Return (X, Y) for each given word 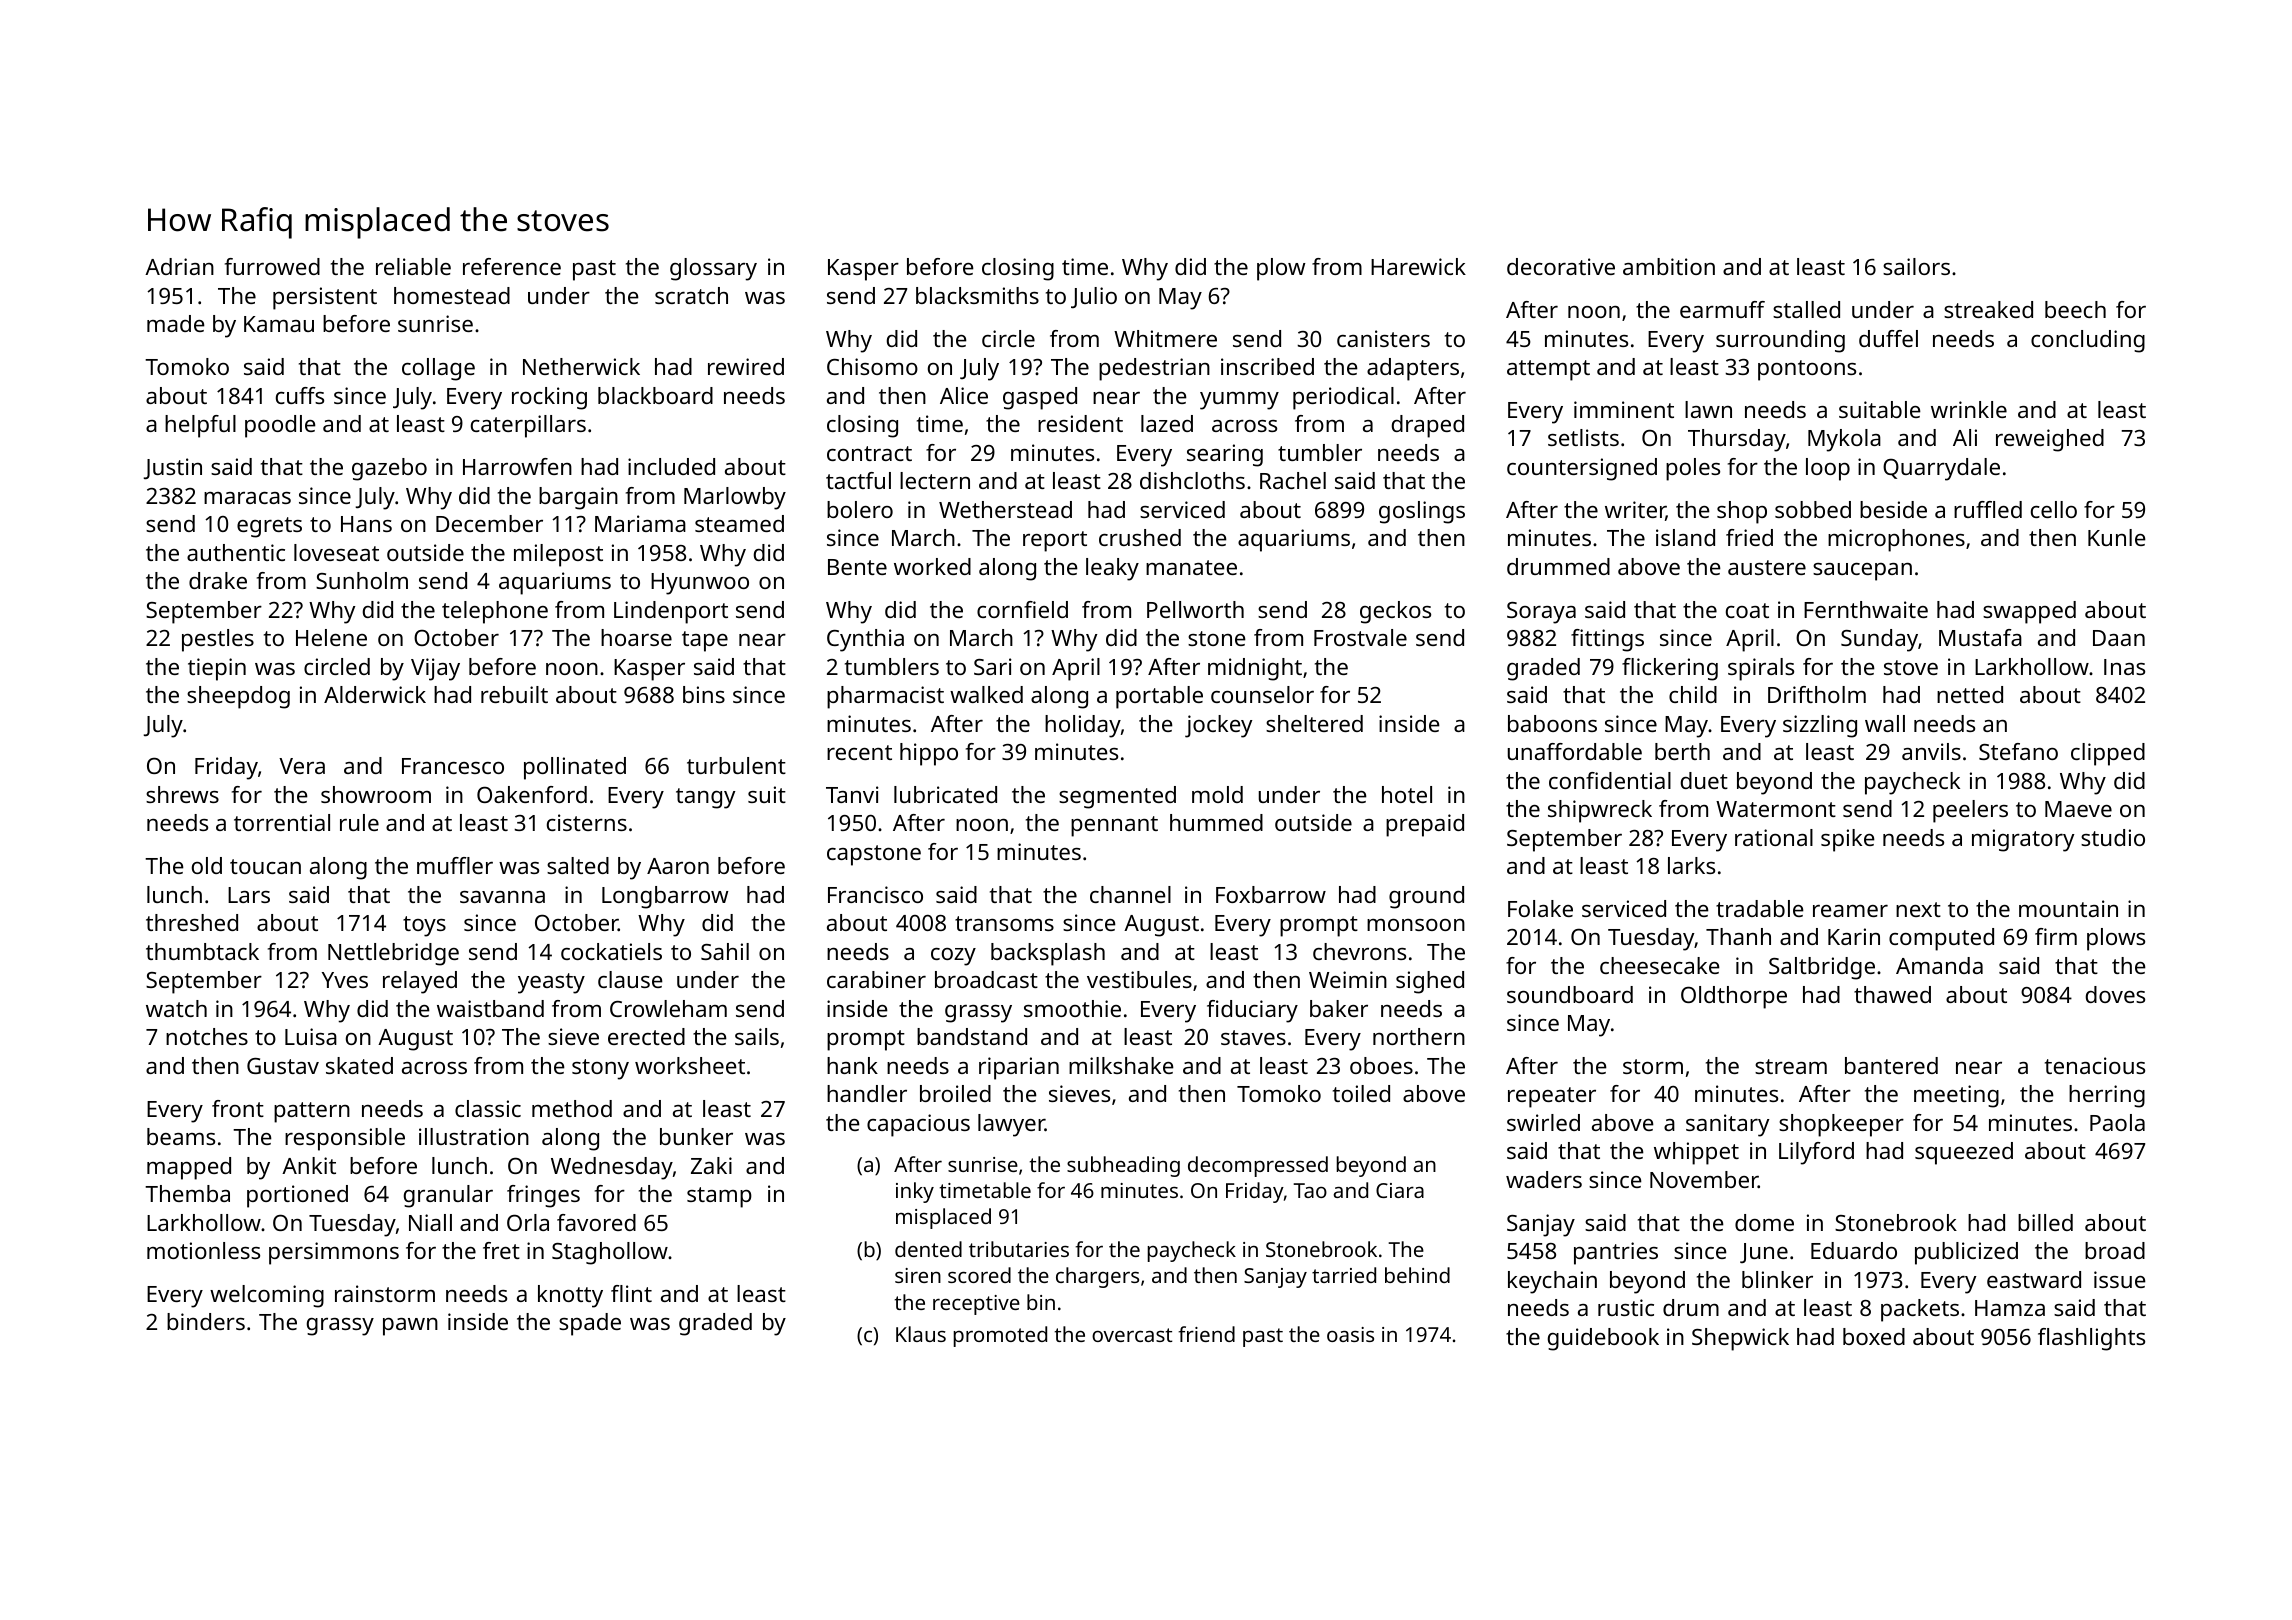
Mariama (640, 523)
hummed (1216, 822)
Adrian (179, 266)
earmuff (1722, 309)
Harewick (1418, 266)
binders (206, 1321)
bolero (860, 509)
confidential (1610, 780)
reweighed (2050, 440)
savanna (502, 897)
